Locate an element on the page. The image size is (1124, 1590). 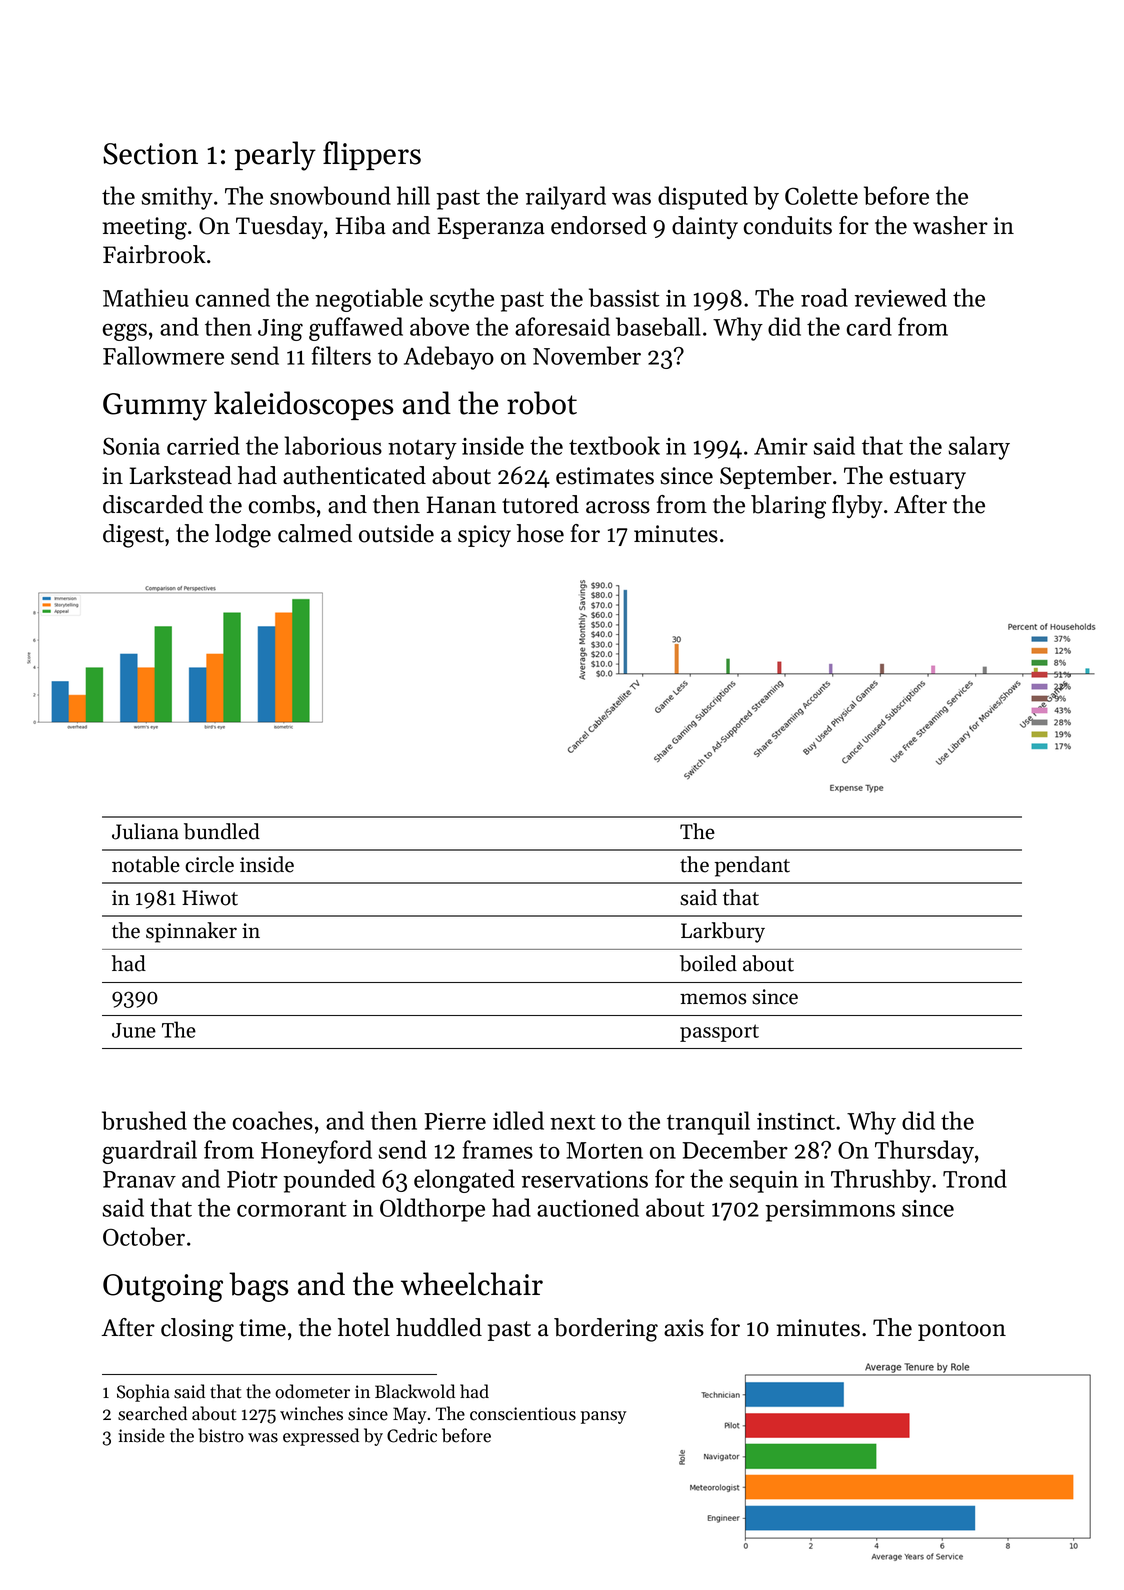
notary is located at coordinates (422, 450).
